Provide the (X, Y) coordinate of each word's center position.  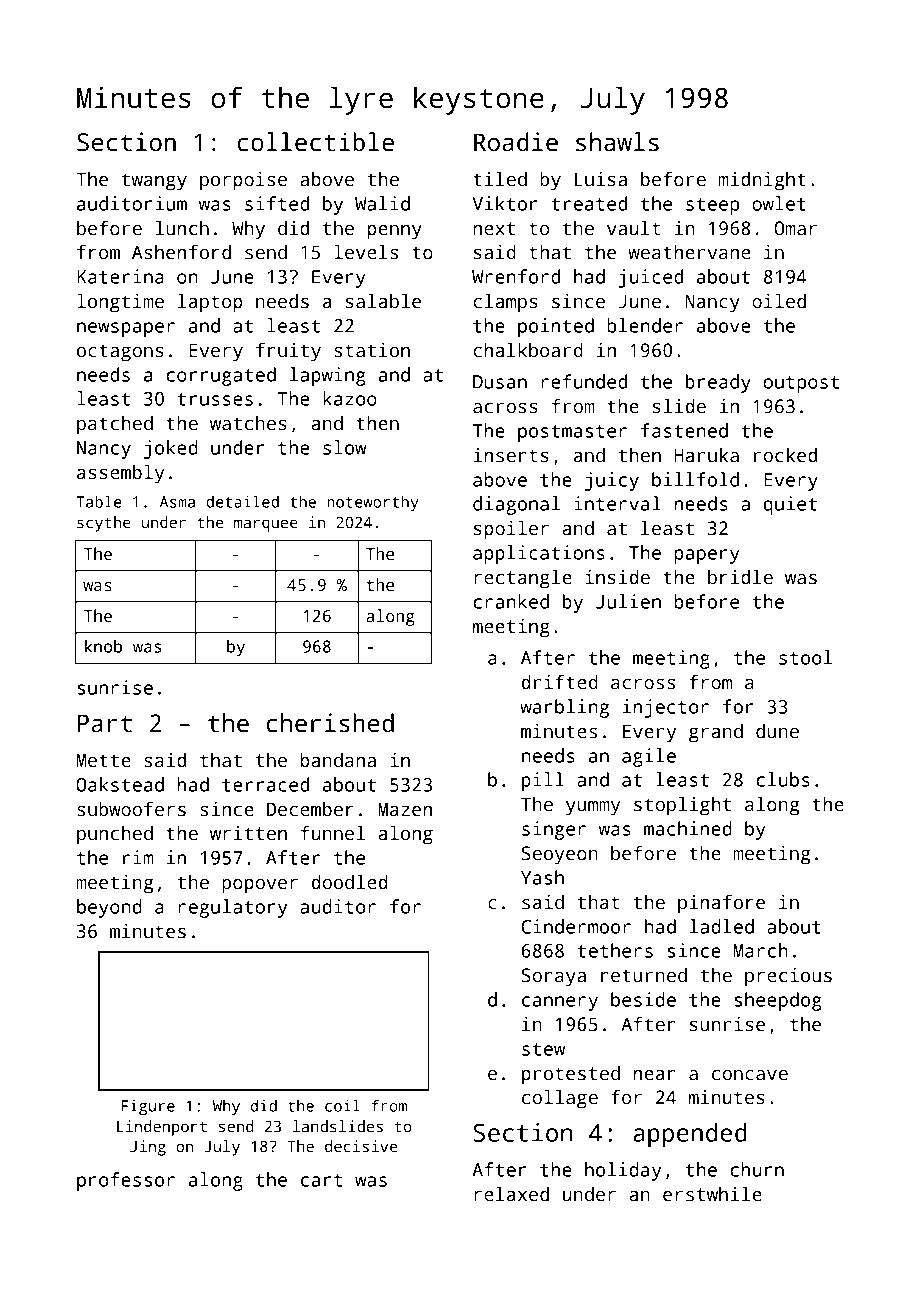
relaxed (511, 1194)
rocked (785, 455)
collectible (315, 142)
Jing (148, 1148)
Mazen (405, 809)
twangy (154, 182)
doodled (349, 882)
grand (716, 733)
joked (171, 449)
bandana (338, 760)
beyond (109, 908)
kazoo (350, 398)
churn (757, 1169)
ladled (722, 926)
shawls (617, 142)
